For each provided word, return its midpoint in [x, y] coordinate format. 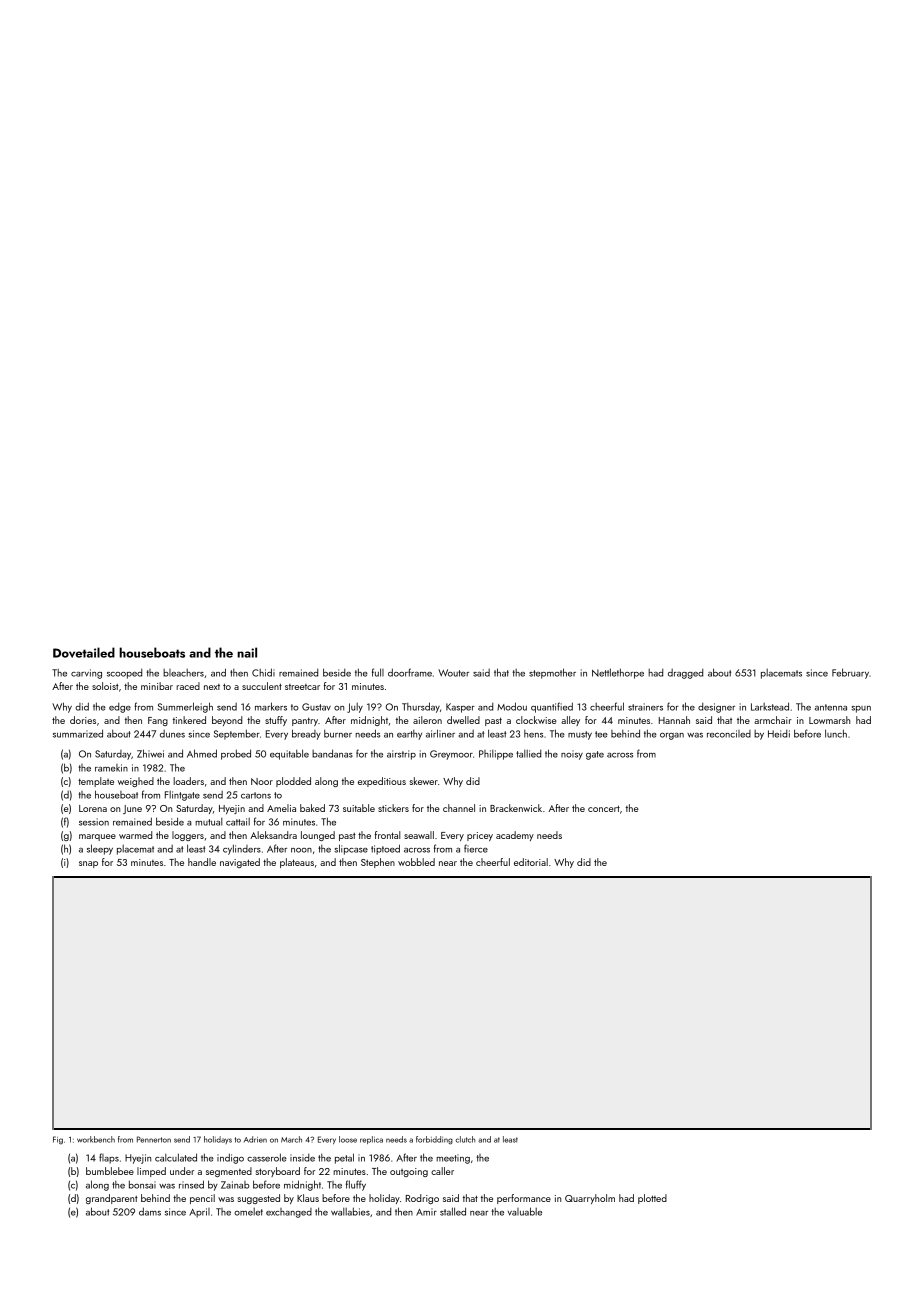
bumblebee [110, 1171]
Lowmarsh [829, 720]
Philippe [496, 755]
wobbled [416, 862]
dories [83, 720]
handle [202, 862]
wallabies [350, 1211]
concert [604, 808]
